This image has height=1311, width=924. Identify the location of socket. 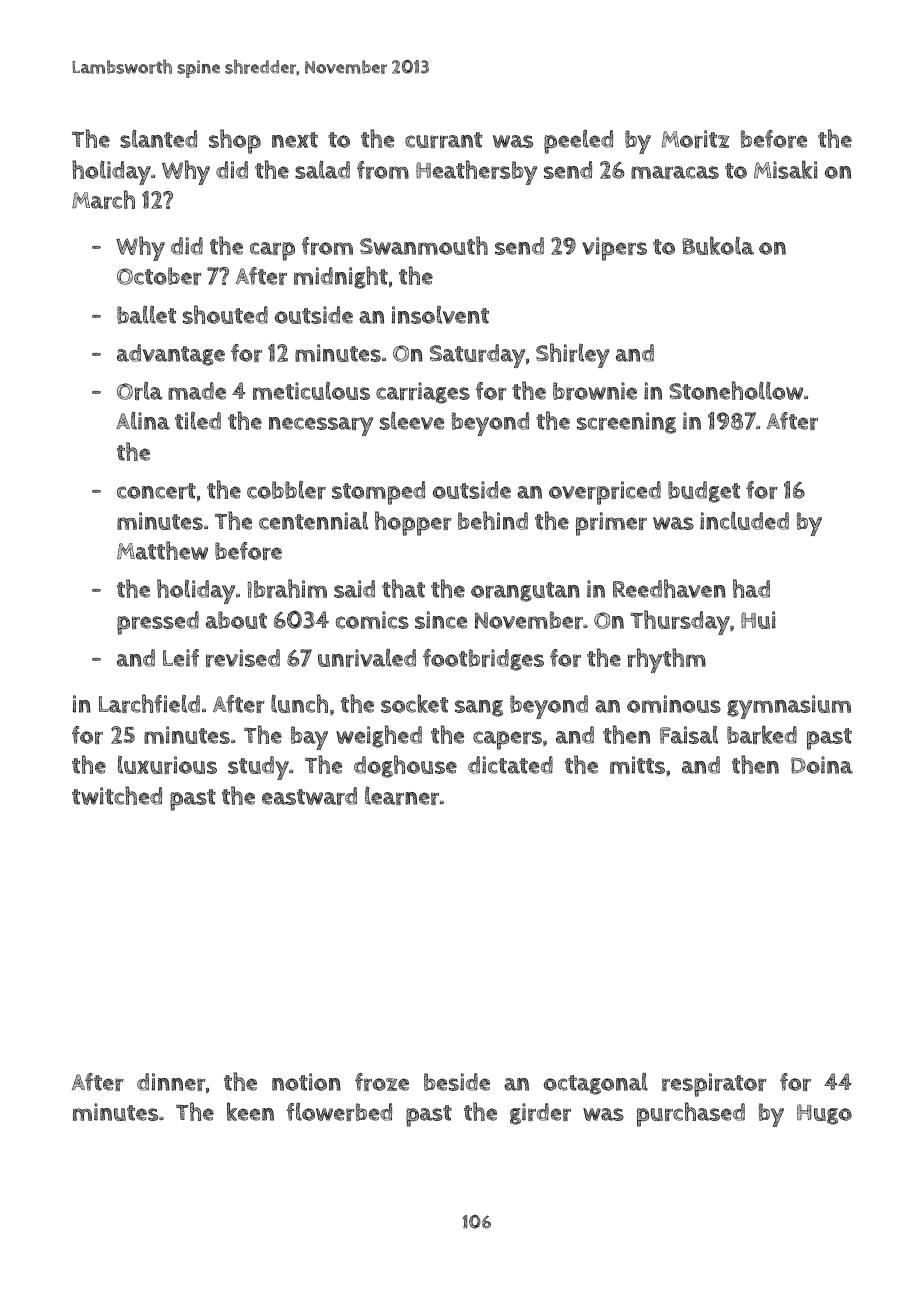
(414, 703).
